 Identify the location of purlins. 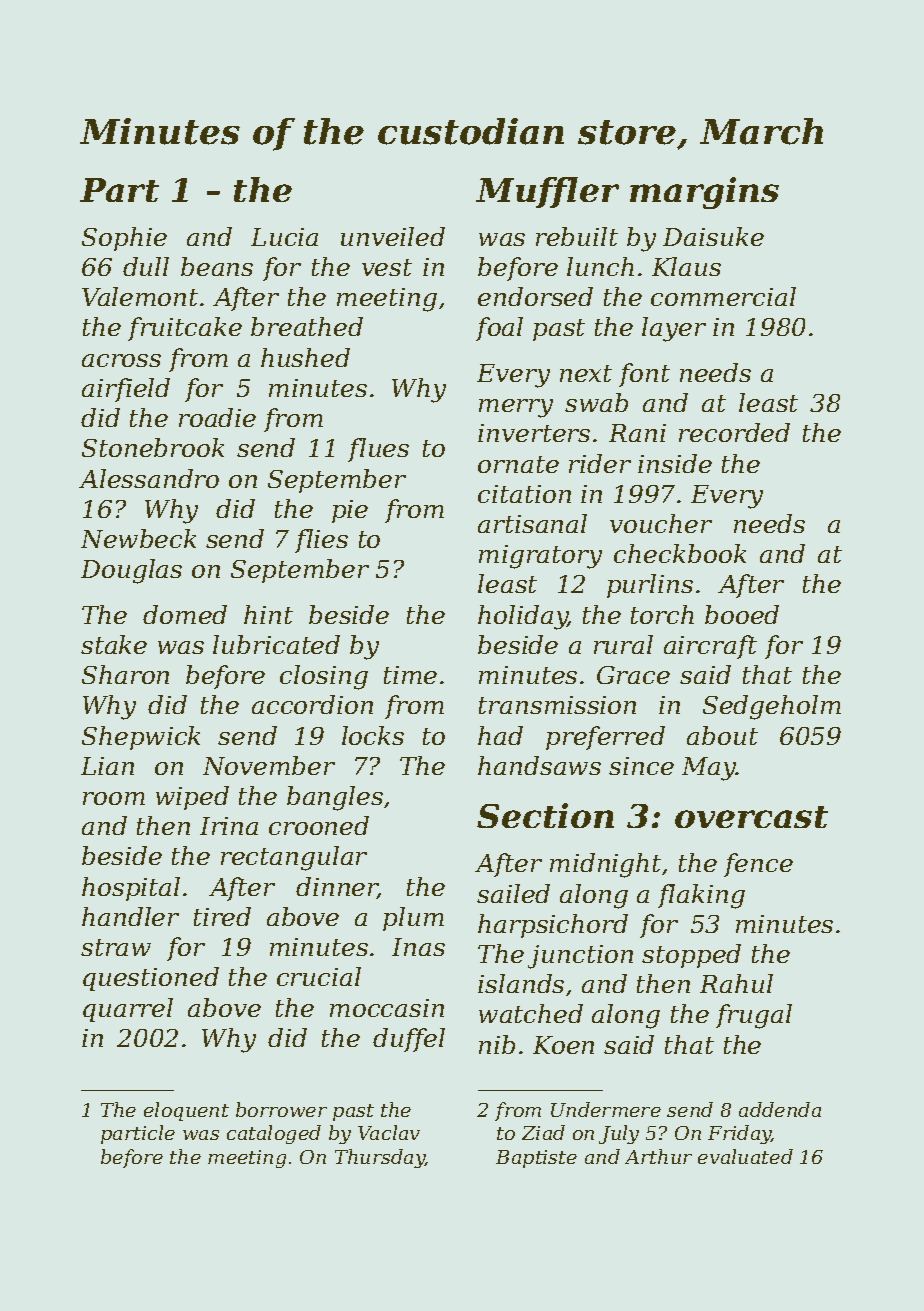
(650, 586).
